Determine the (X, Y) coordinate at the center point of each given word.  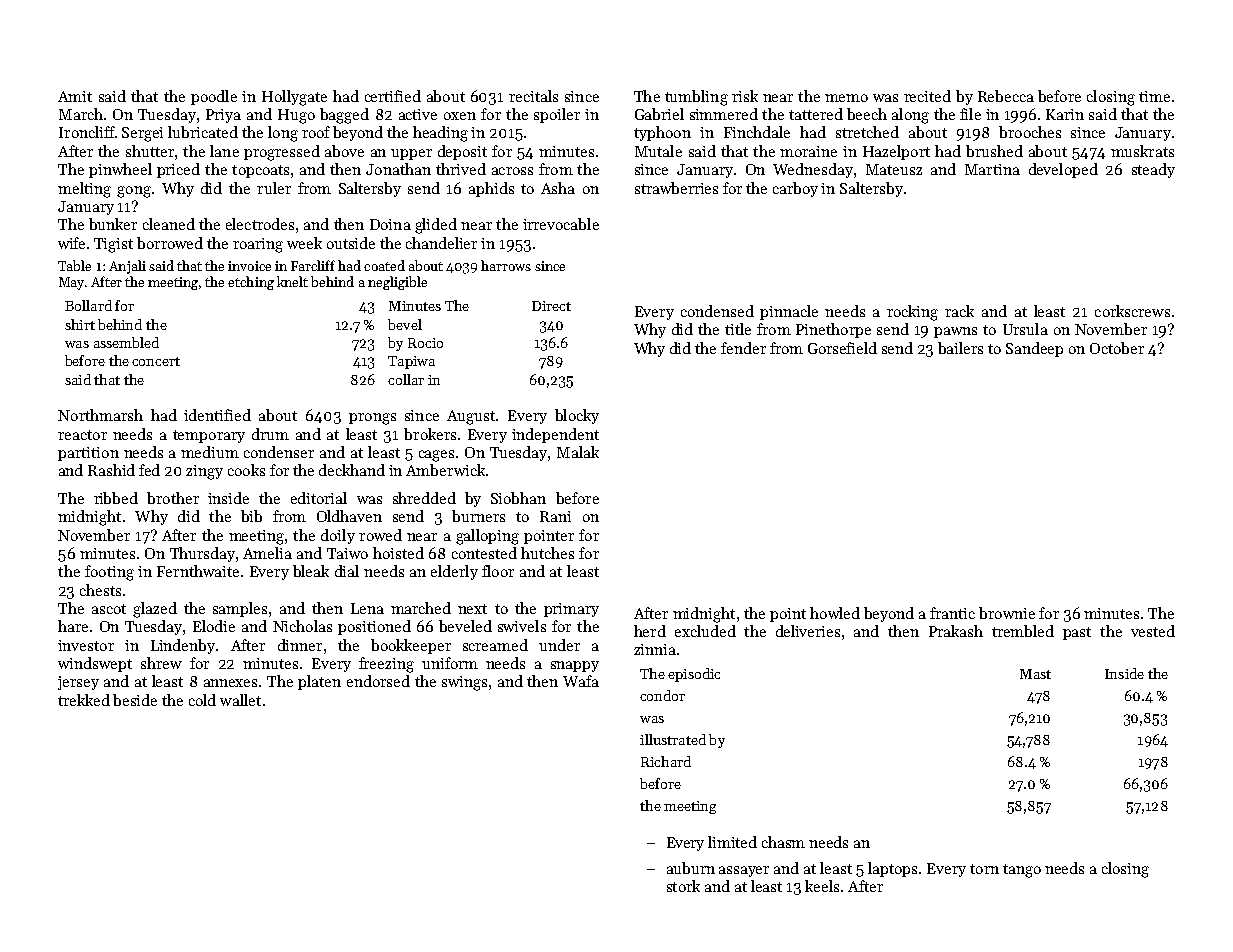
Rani (555, 516)
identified (217, 415)
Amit (75, 96)
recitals (533, 96)
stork (683, 886)
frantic (952, 613)
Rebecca (1006, 96)
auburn (691, 868)
